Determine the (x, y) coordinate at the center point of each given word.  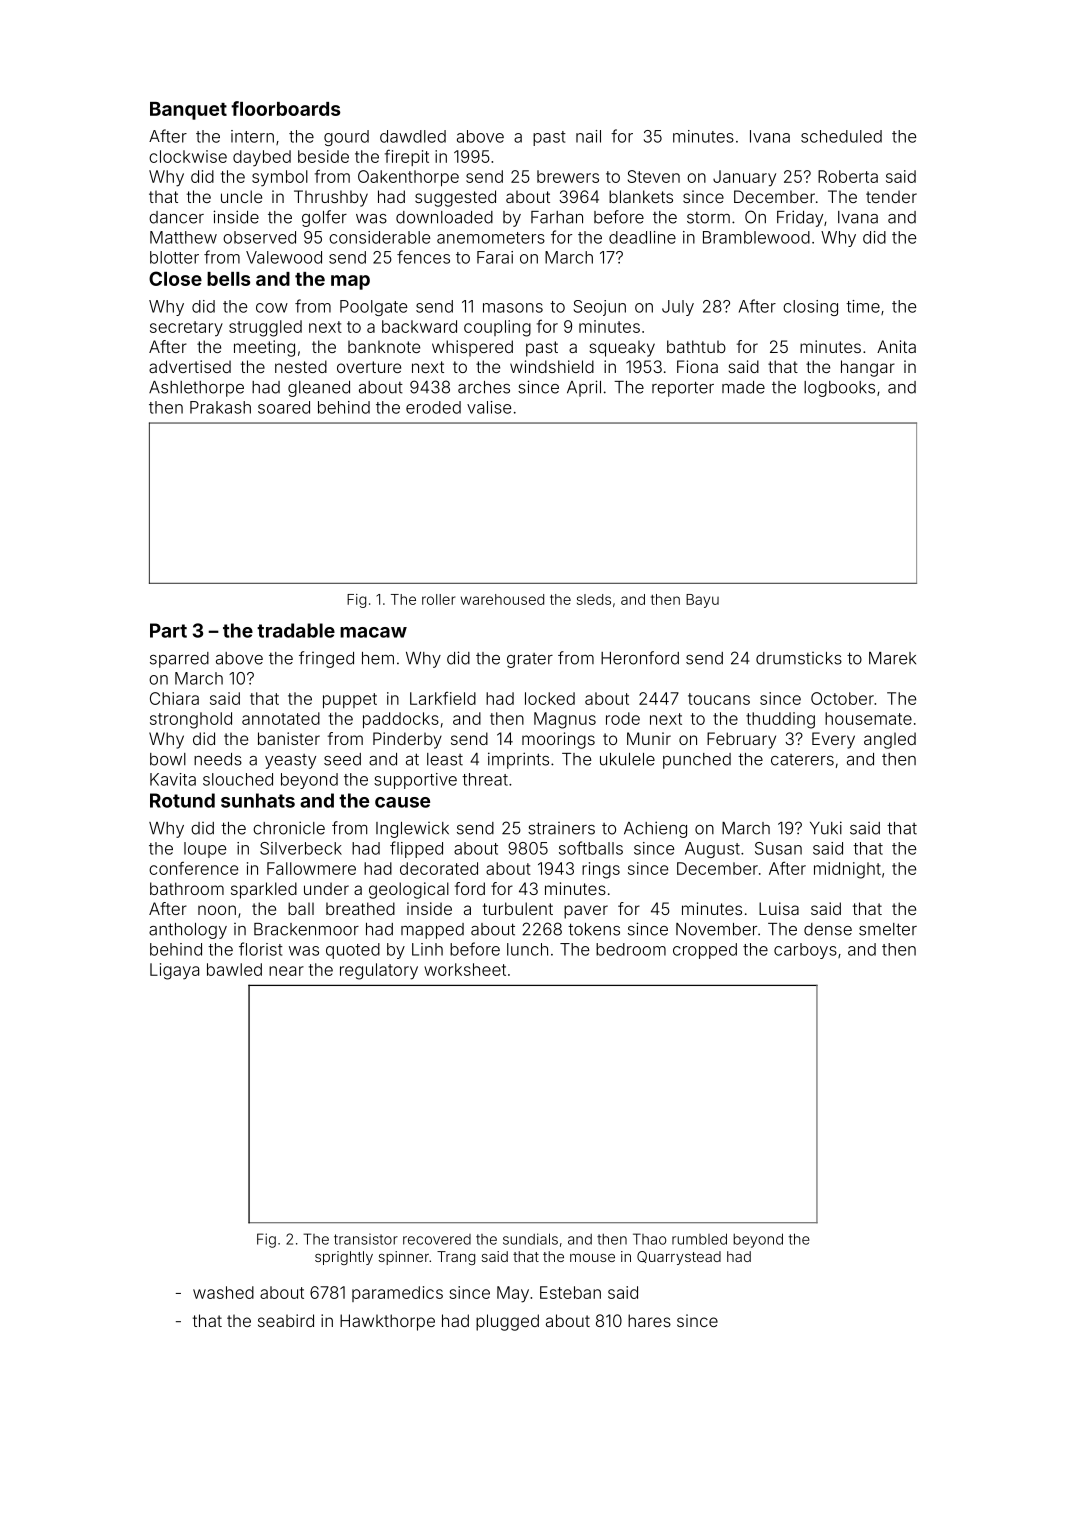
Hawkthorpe (387, 1322)
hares (649, 1320)
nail (588, 136)
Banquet (188, 111)
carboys (805, 951)
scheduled (841, 136)
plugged (507, 1322)
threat (485, 779)
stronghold (191, 720)
